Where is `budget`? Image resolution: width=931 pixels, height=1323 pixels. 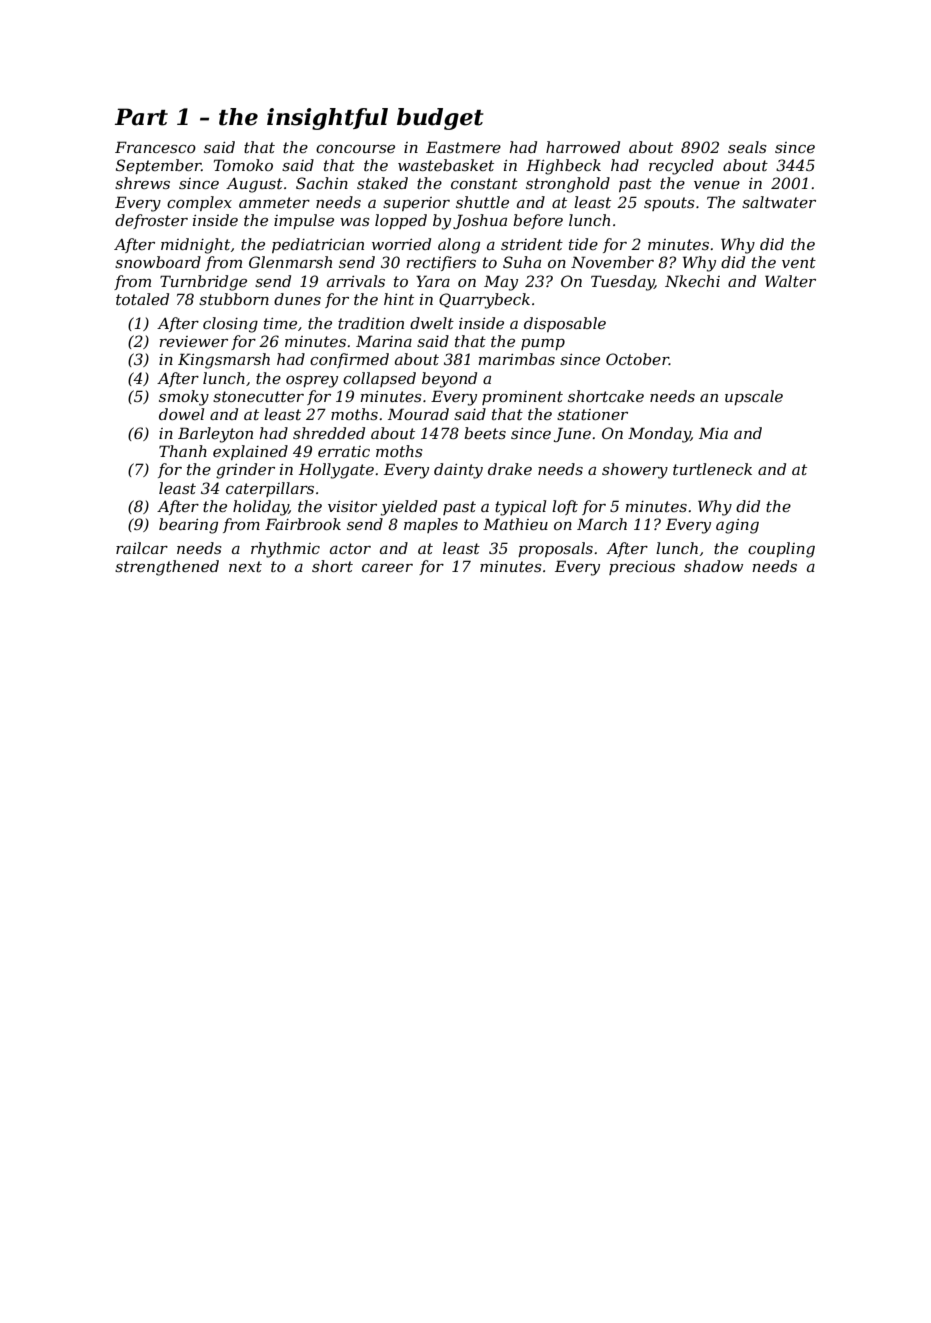 budget is located at coordinates (440, 119).
